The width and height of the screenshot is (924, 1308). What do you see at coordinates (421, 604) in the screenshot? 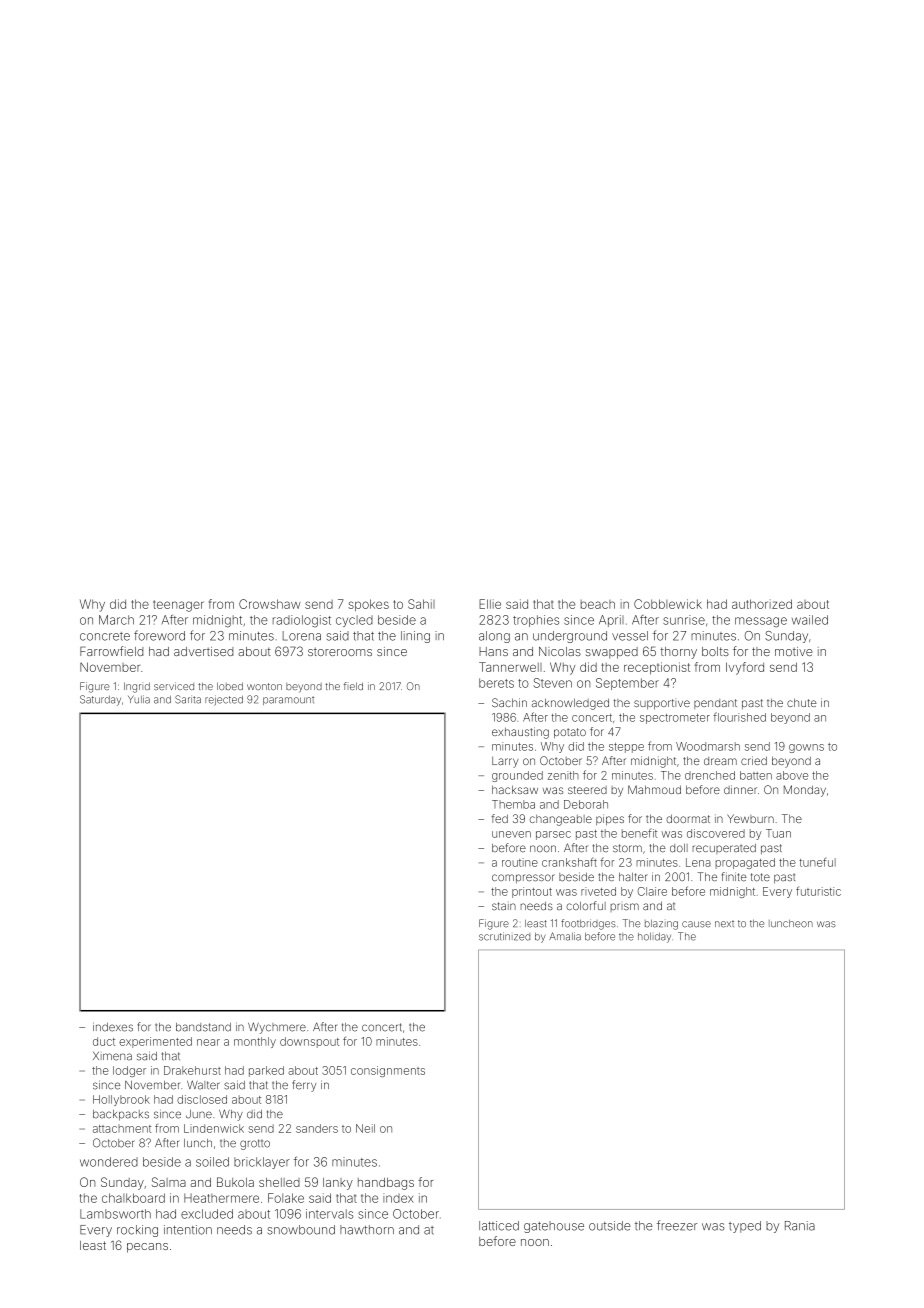
I see `Sahil` at bounding box center [421, 604].
